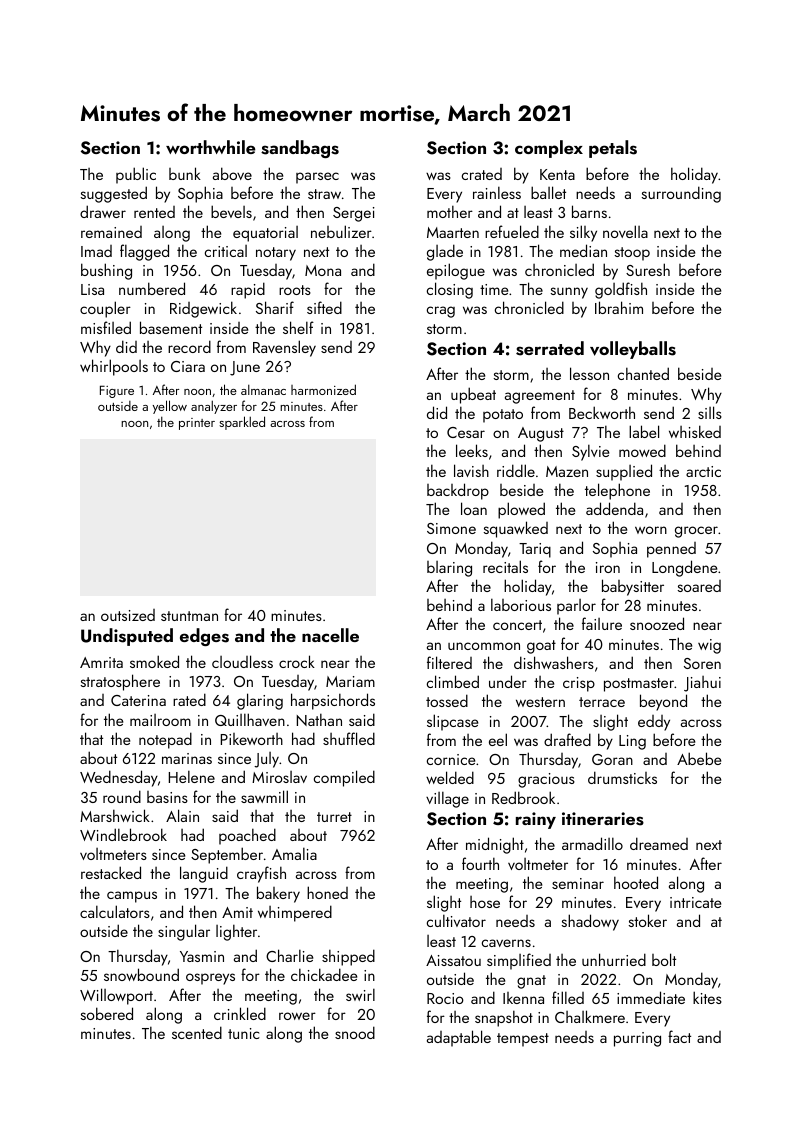 The height and width of the image is (1138, 802). I want to click on barns, so click(589, 211).
